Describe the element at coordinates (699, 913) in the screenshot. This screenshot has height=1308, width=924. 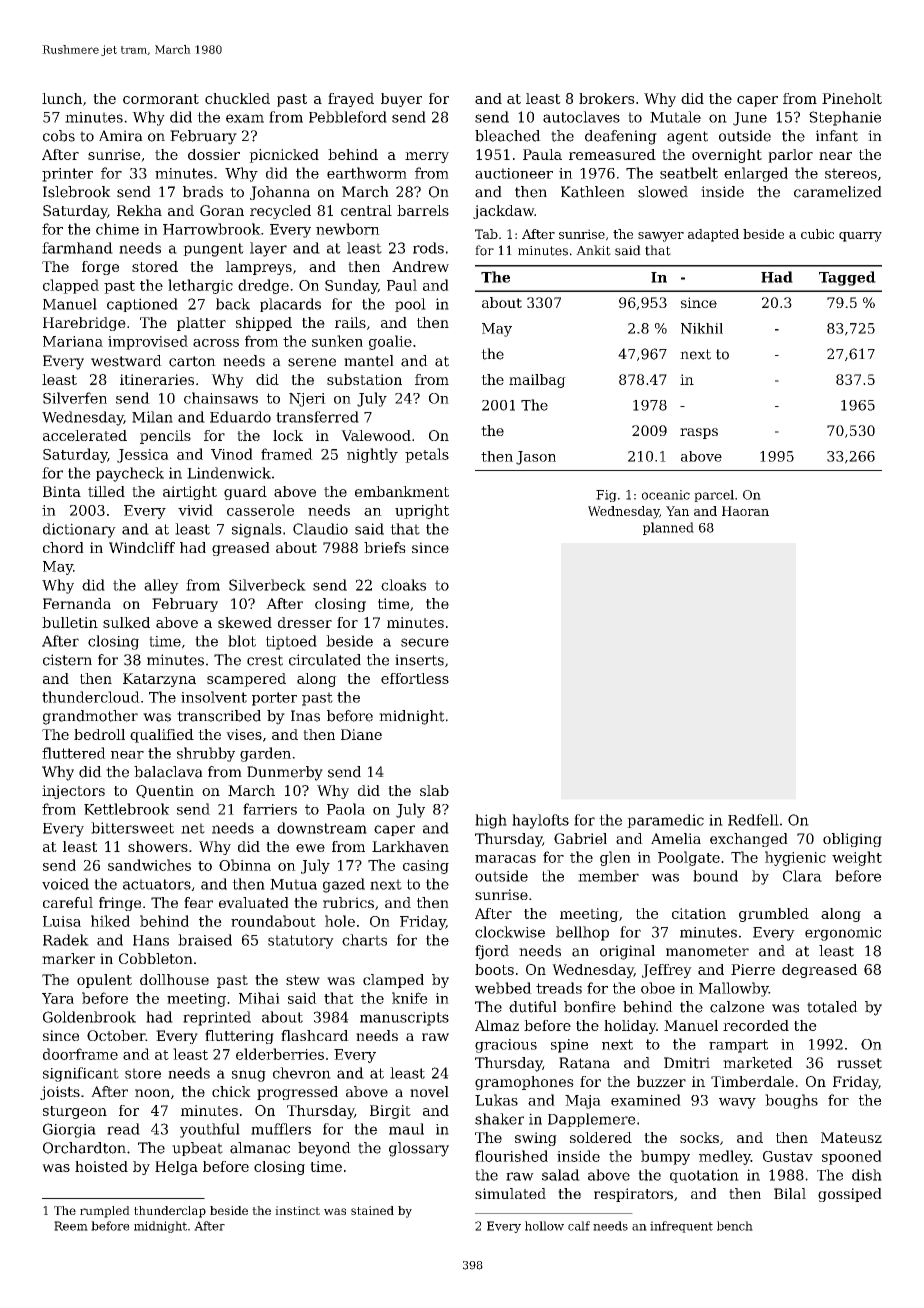
I see `citation` at that location.
